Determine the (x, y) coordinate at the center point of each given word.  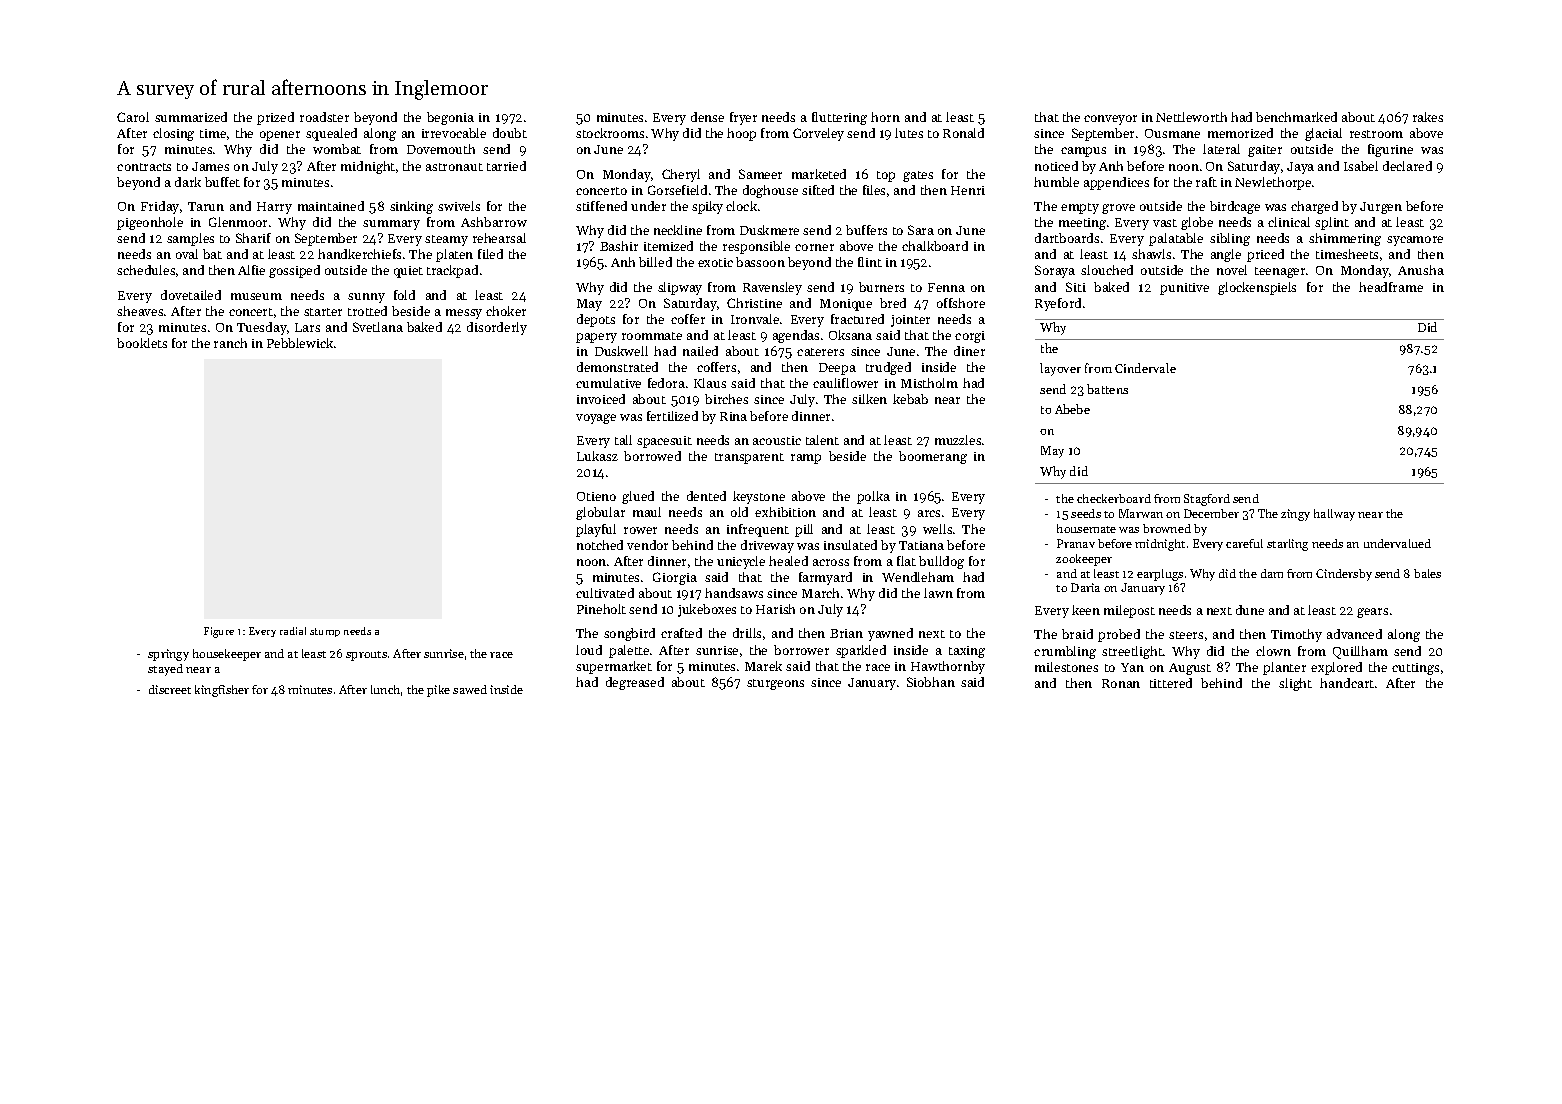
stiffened (601, 206)
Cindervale (1145, 368)
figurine (1390, 150)
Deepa (837, 369)
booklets (142, 343)
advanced (1354, 634)
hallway (1334, 515)
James (210, 166)
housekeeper (227, 655)
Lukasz (597, 456)
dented (706, 496)
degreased (635, 683)
